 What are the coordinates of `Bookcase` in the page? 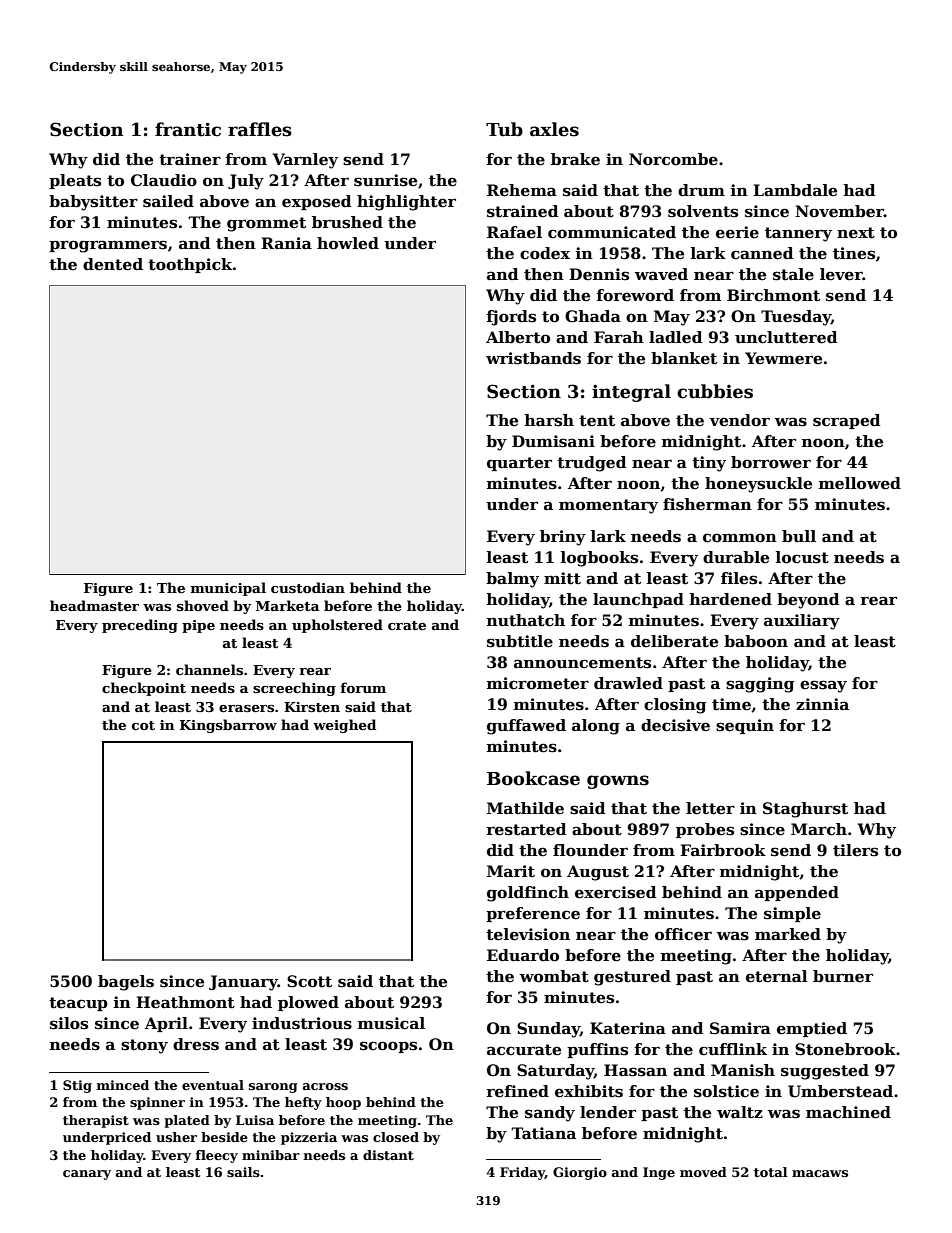 It's located at (533, 778).
